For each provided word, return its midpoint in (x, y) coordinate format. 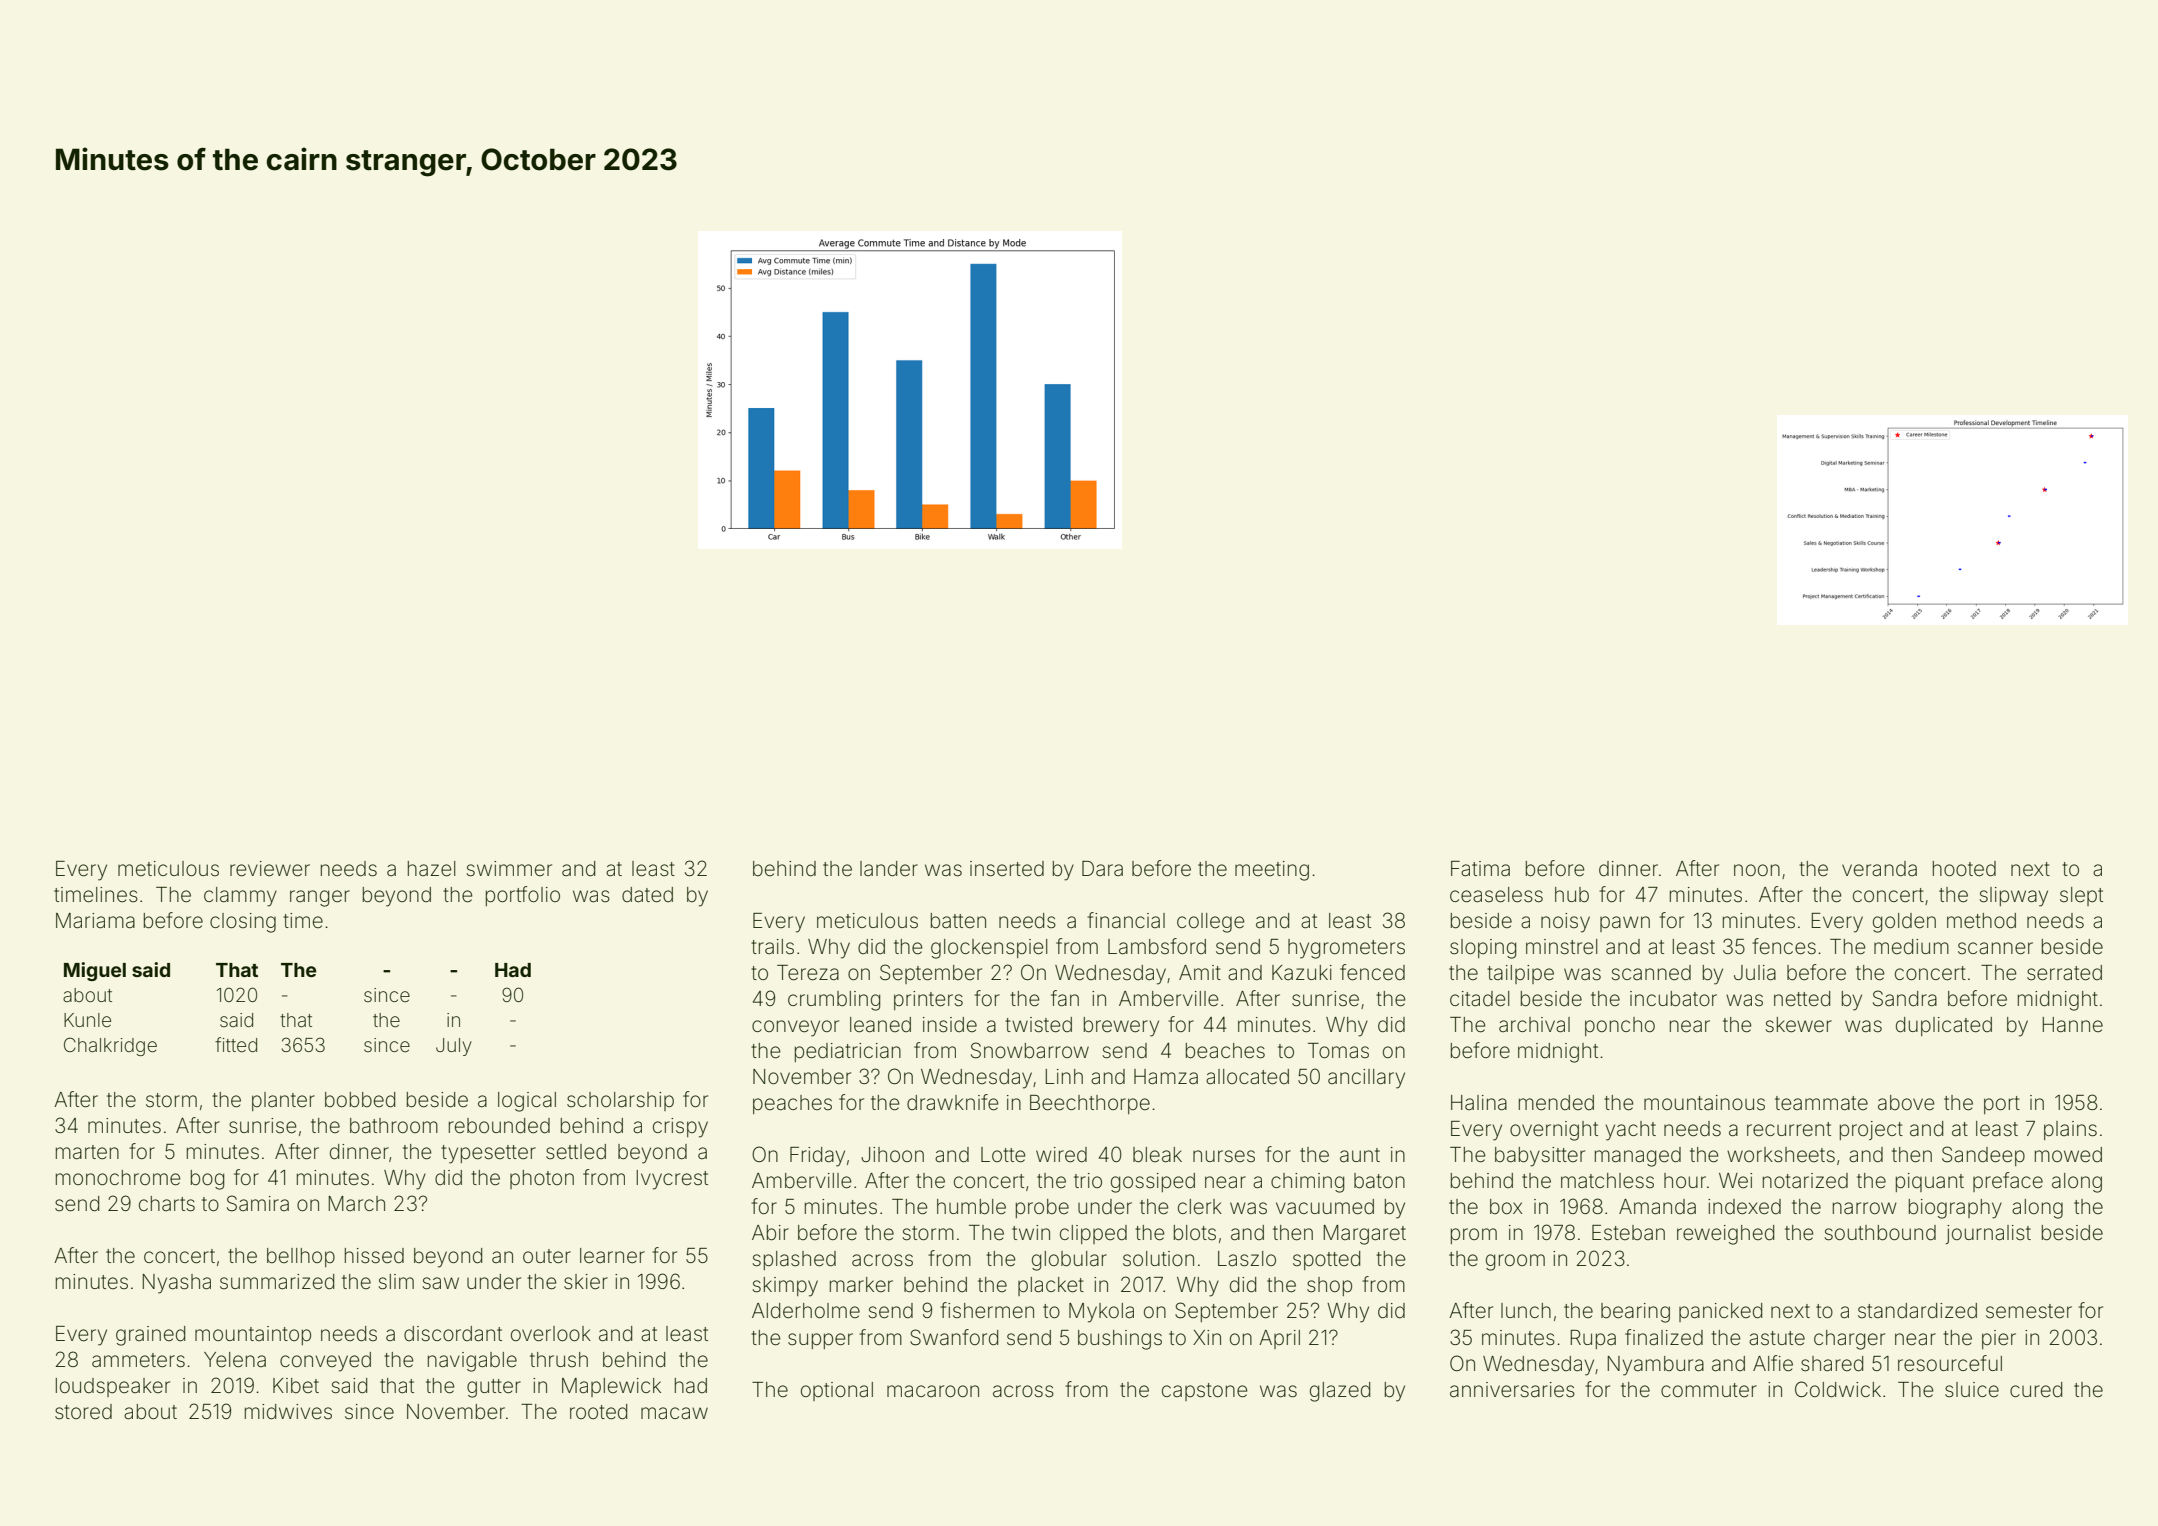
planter (283, 1101)
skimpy (785, 1287)
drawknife (953, 1102)
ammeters (138, 1360)
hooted (1964, 869)
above (1906, 1103)
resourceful (1950, 1363)
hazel (431, 869)
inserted (1007, 869)
